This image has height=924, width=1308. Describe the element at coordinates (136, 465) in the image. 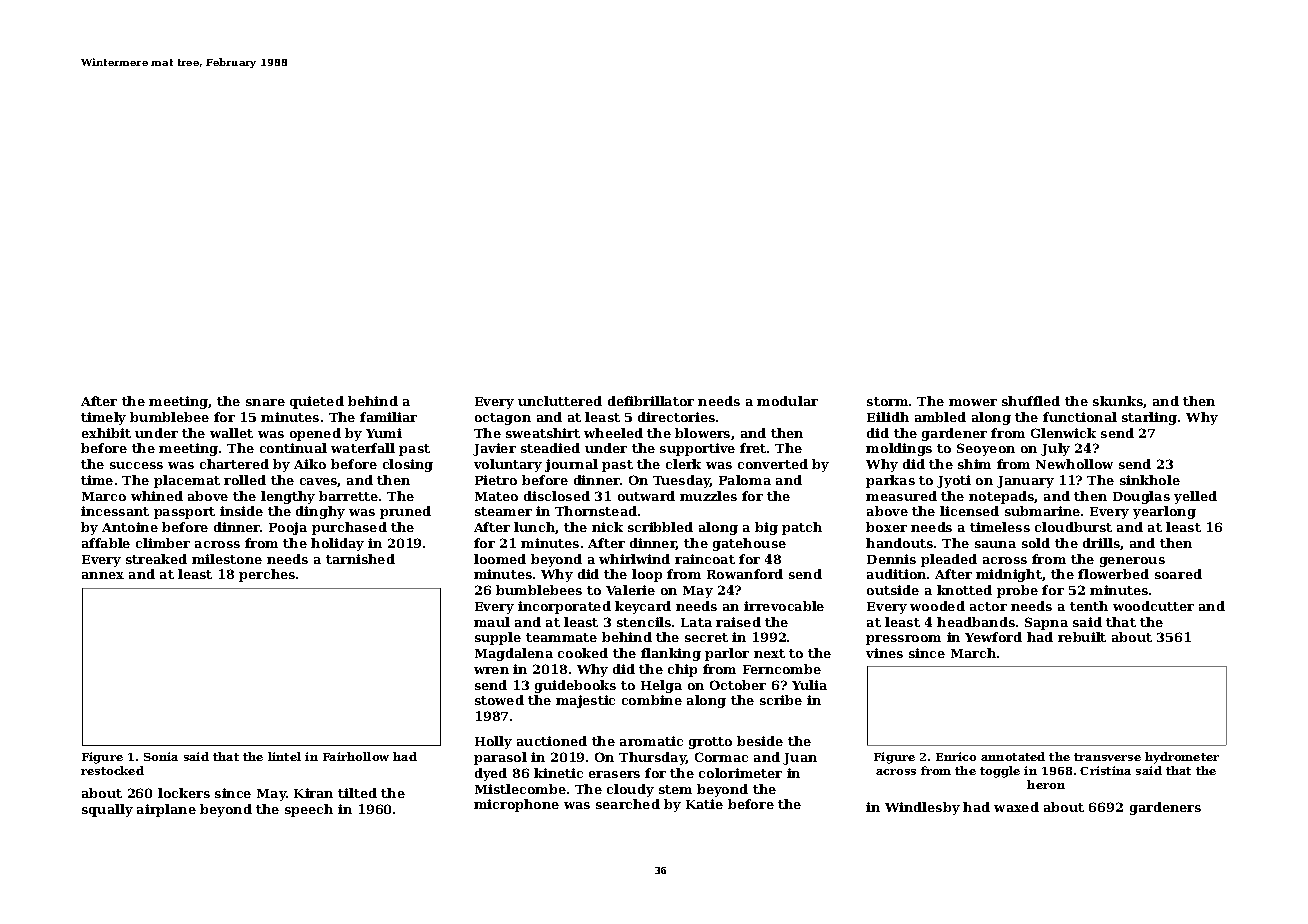

I see `success` at that location.
